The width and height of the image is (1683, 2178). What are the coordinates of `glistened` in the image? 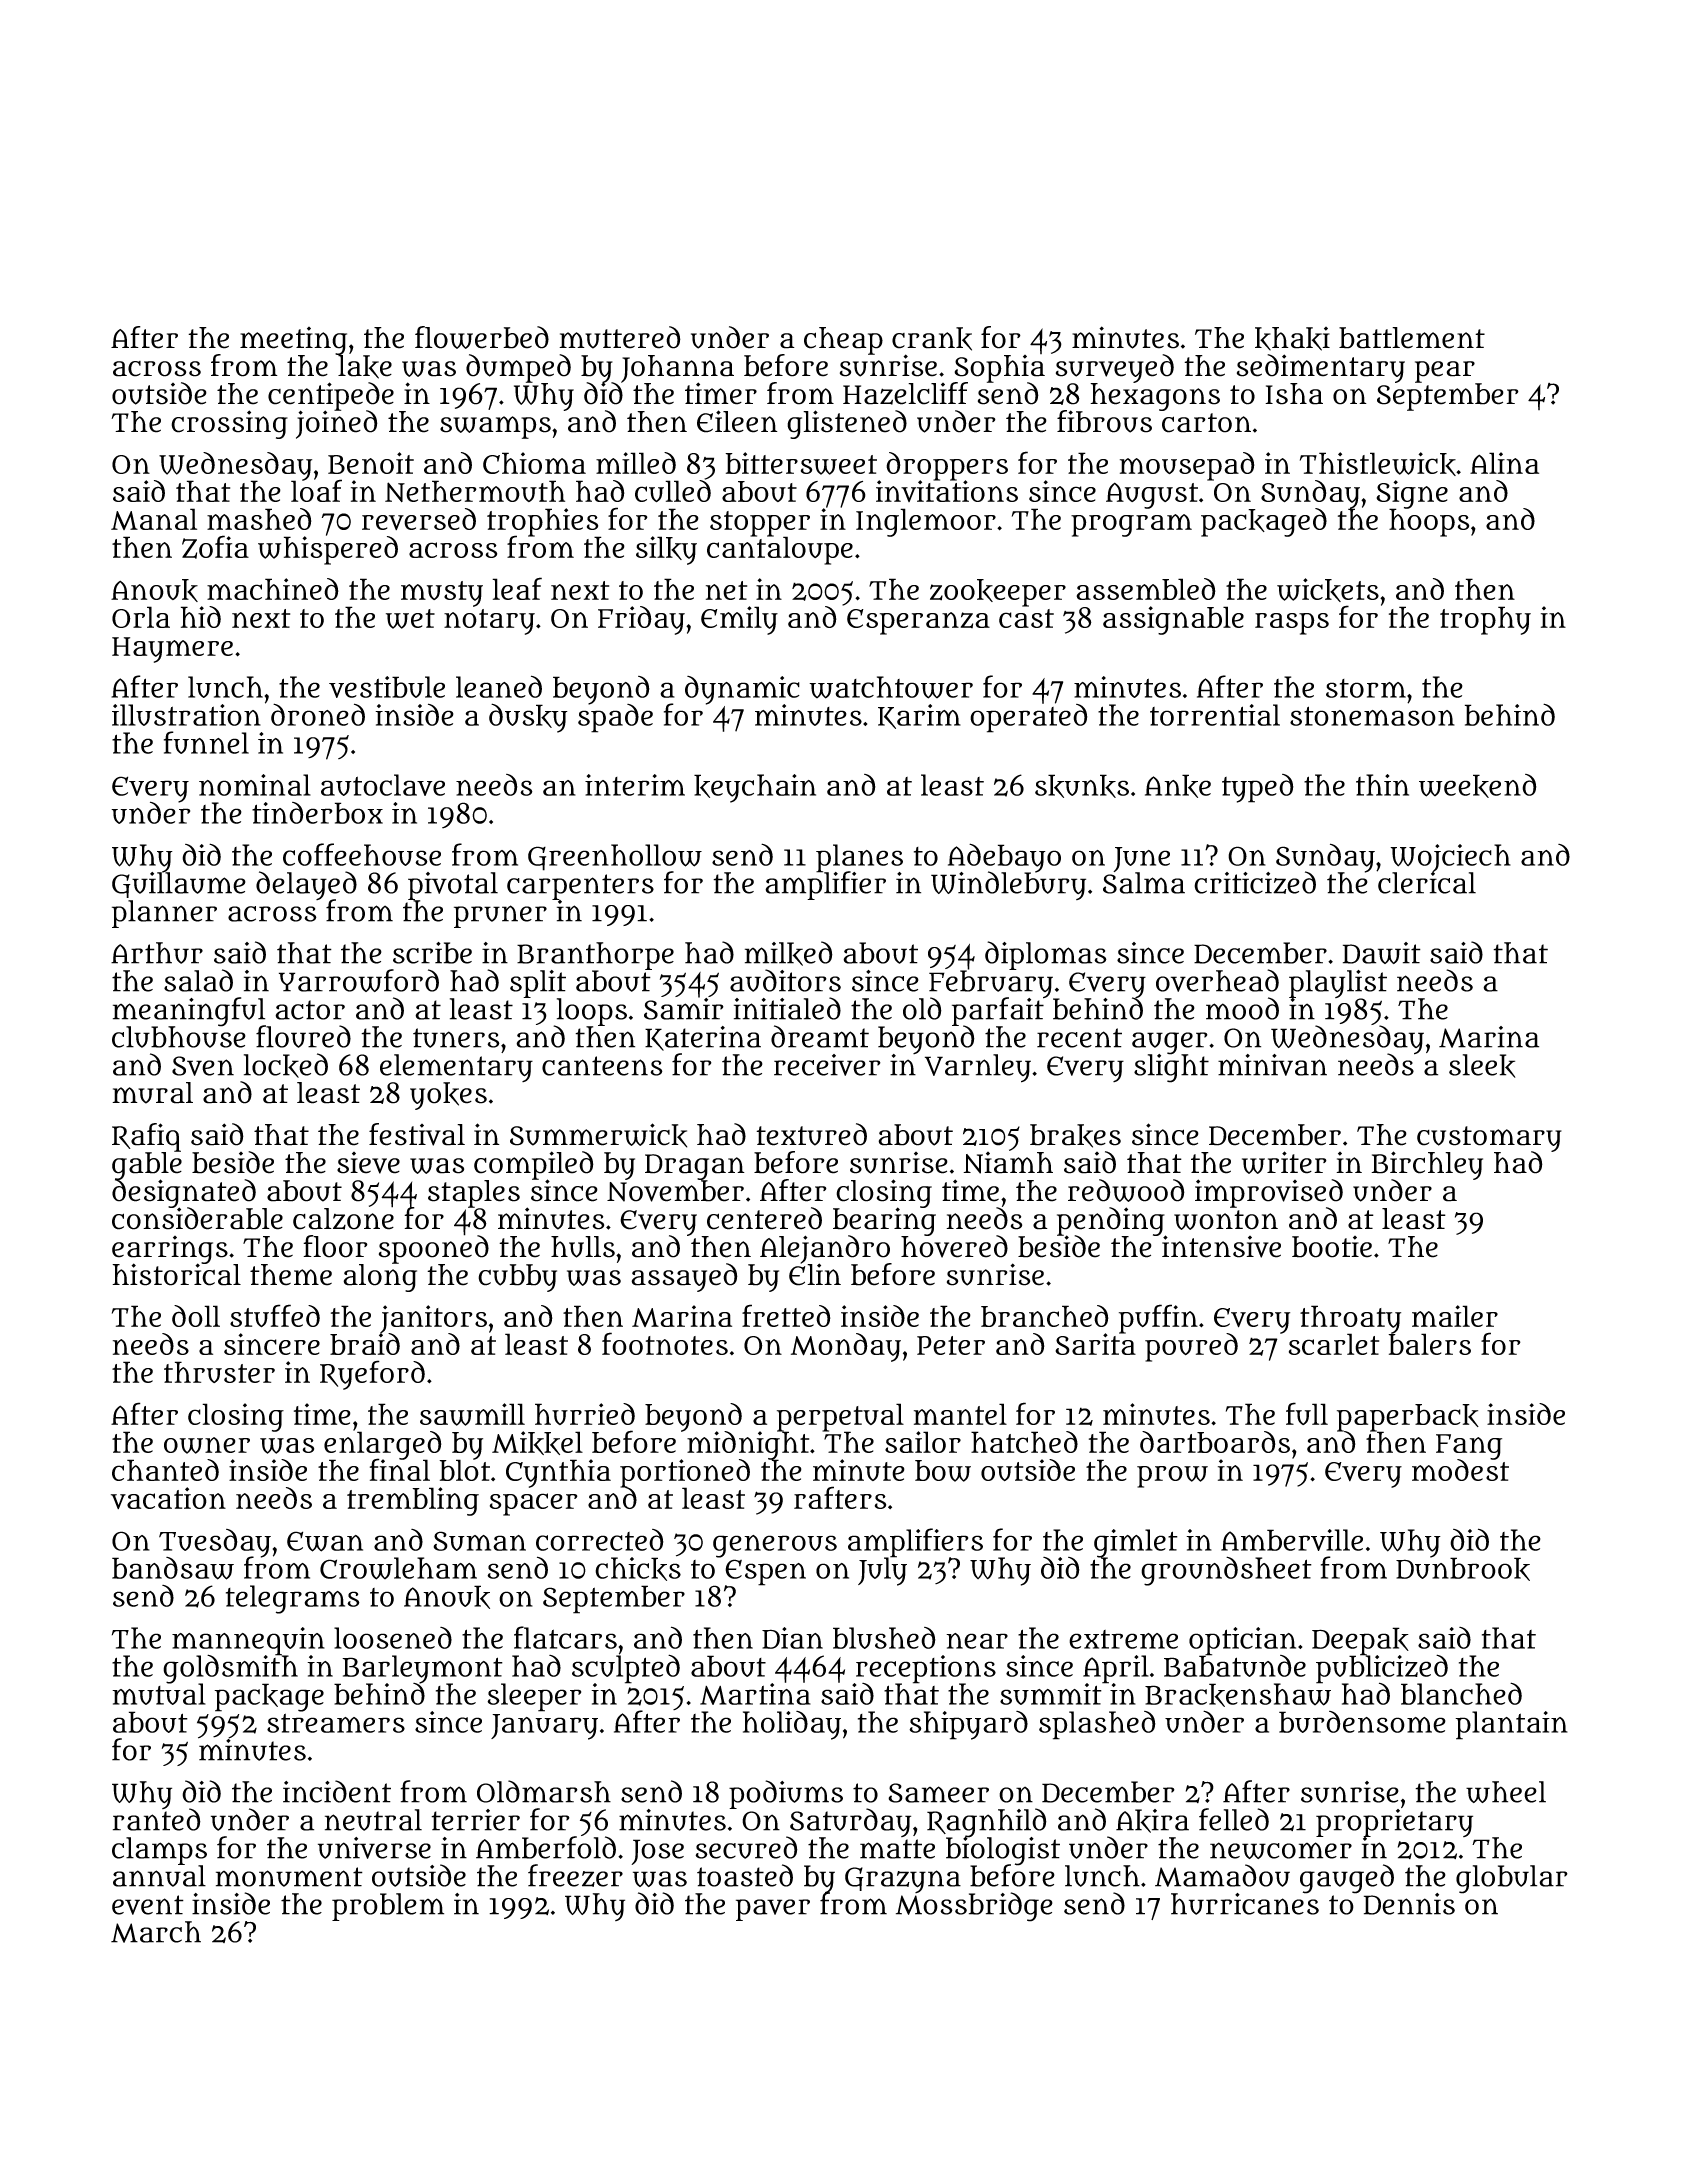 It's located at (847, 424).
